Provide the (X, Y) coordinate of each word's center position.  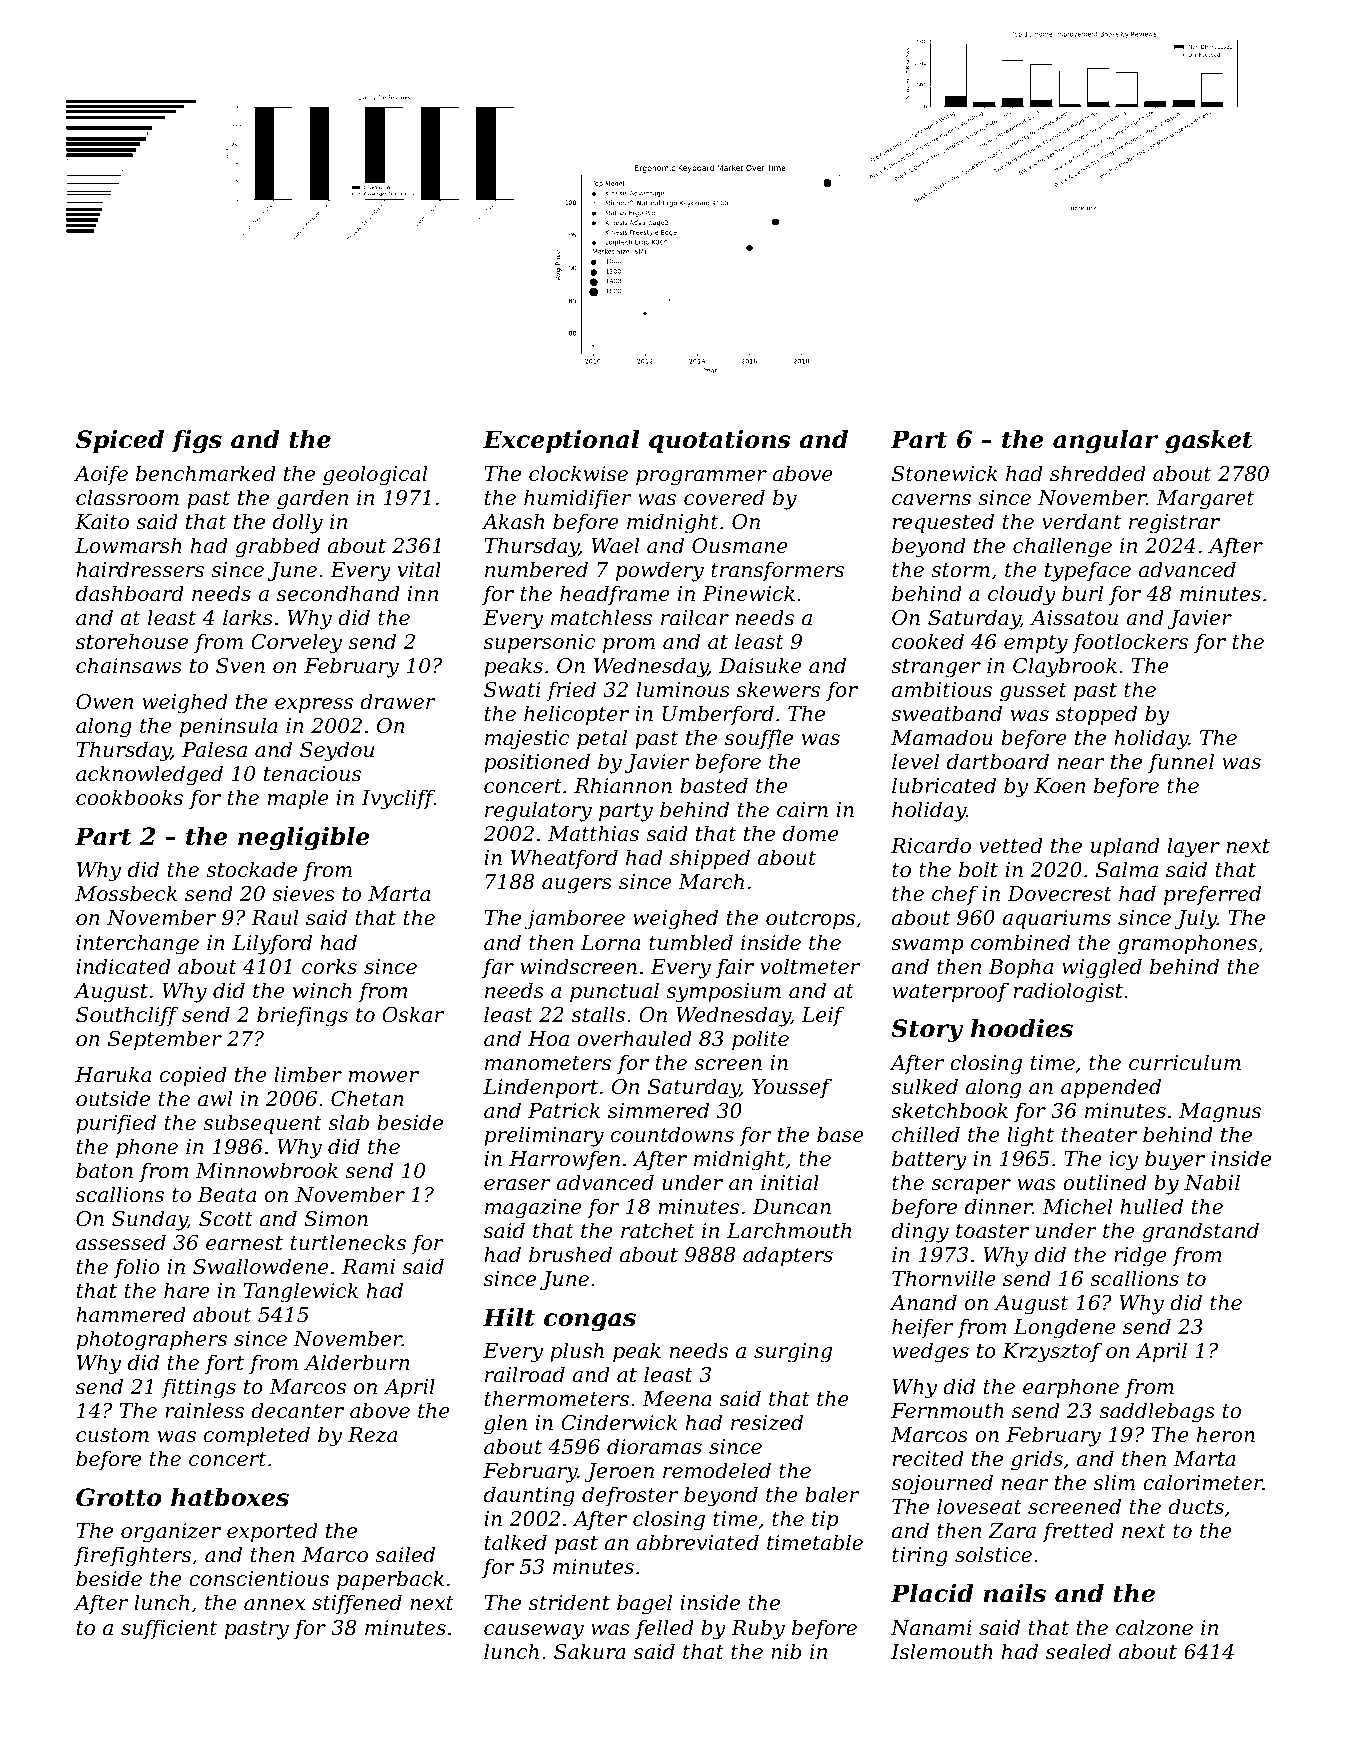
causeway (534, 1632)
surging (793, 1353)
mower (384, 1077)
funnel (1181, 763)
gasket (1209, 442)
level (915, 761)
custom (112, 1435)
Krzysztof (1052, 1352)
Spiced (120, 441)
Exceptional (561, 441)
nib (786, 1651)
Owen (104, 702)
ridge (1140, 1256)
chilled (926, 1134)
